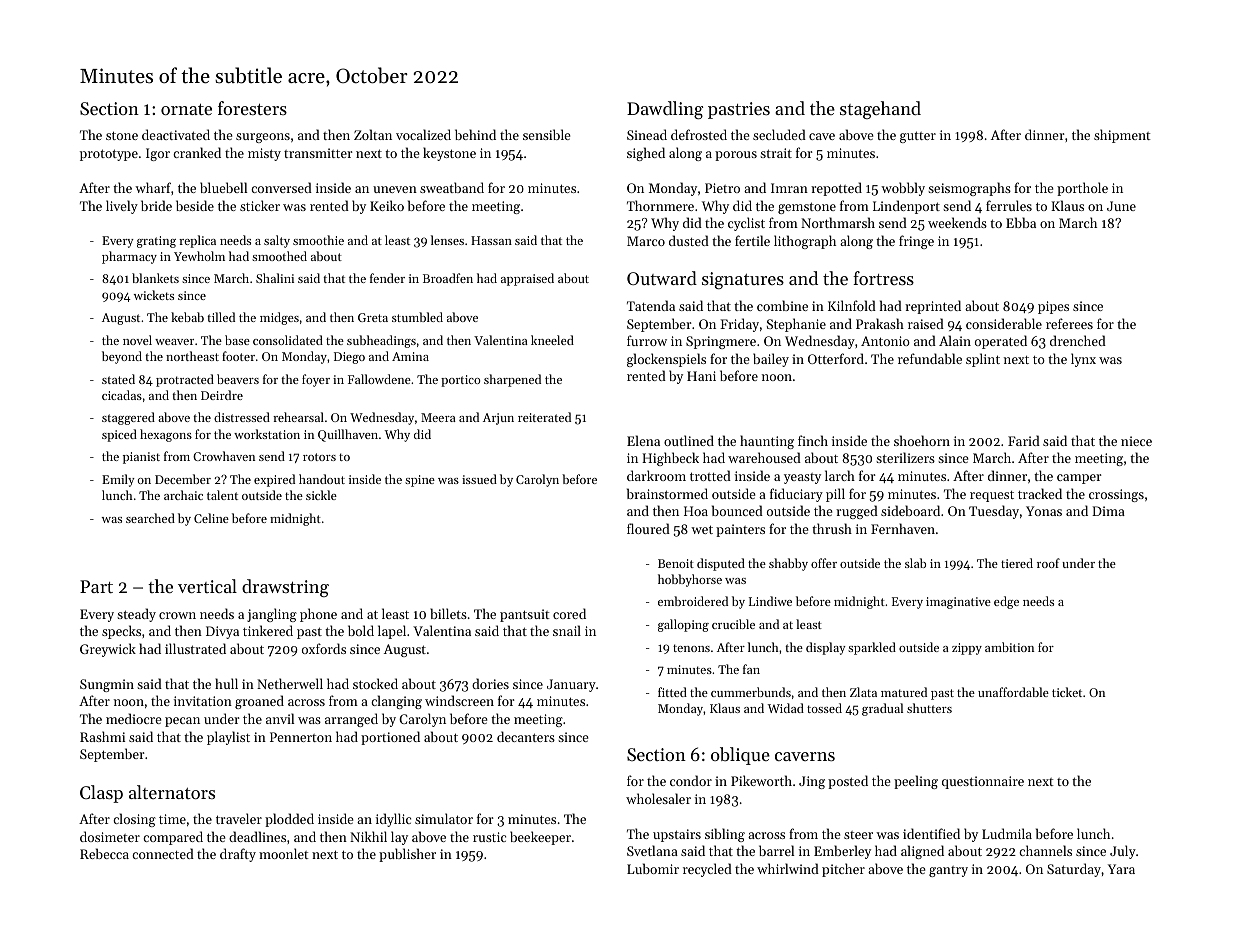  What do you see at coordinates (390, 738) in the screenshot?
I see `portioned` at bounding box center [390, 738].
